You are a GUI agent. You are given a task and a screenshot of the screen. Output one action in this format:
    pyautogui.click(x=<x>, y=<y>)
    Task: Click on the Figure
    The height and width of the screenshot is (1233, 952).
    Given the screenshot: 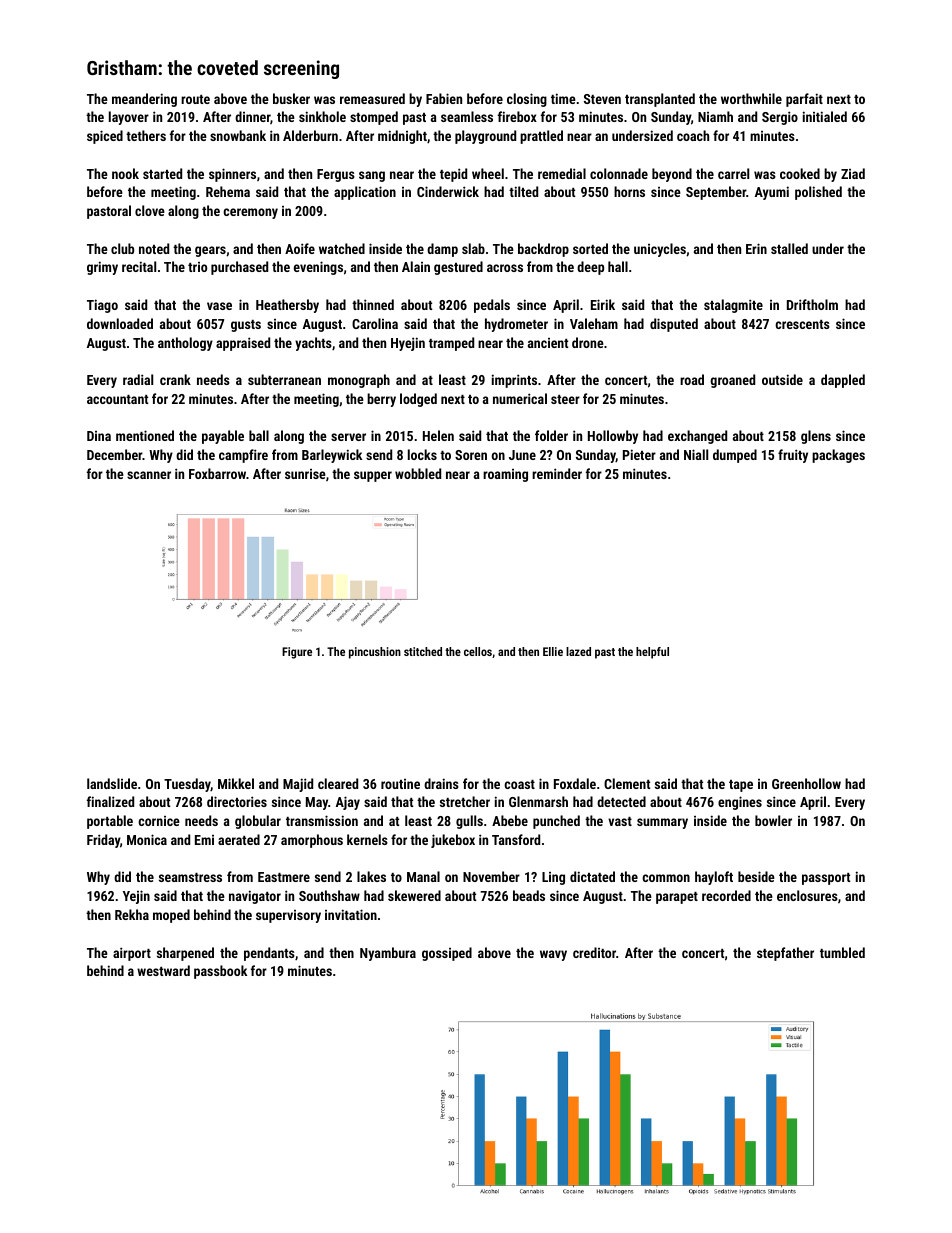 What is the action you would take?
    pyautogui.click(x=297, y=653)
